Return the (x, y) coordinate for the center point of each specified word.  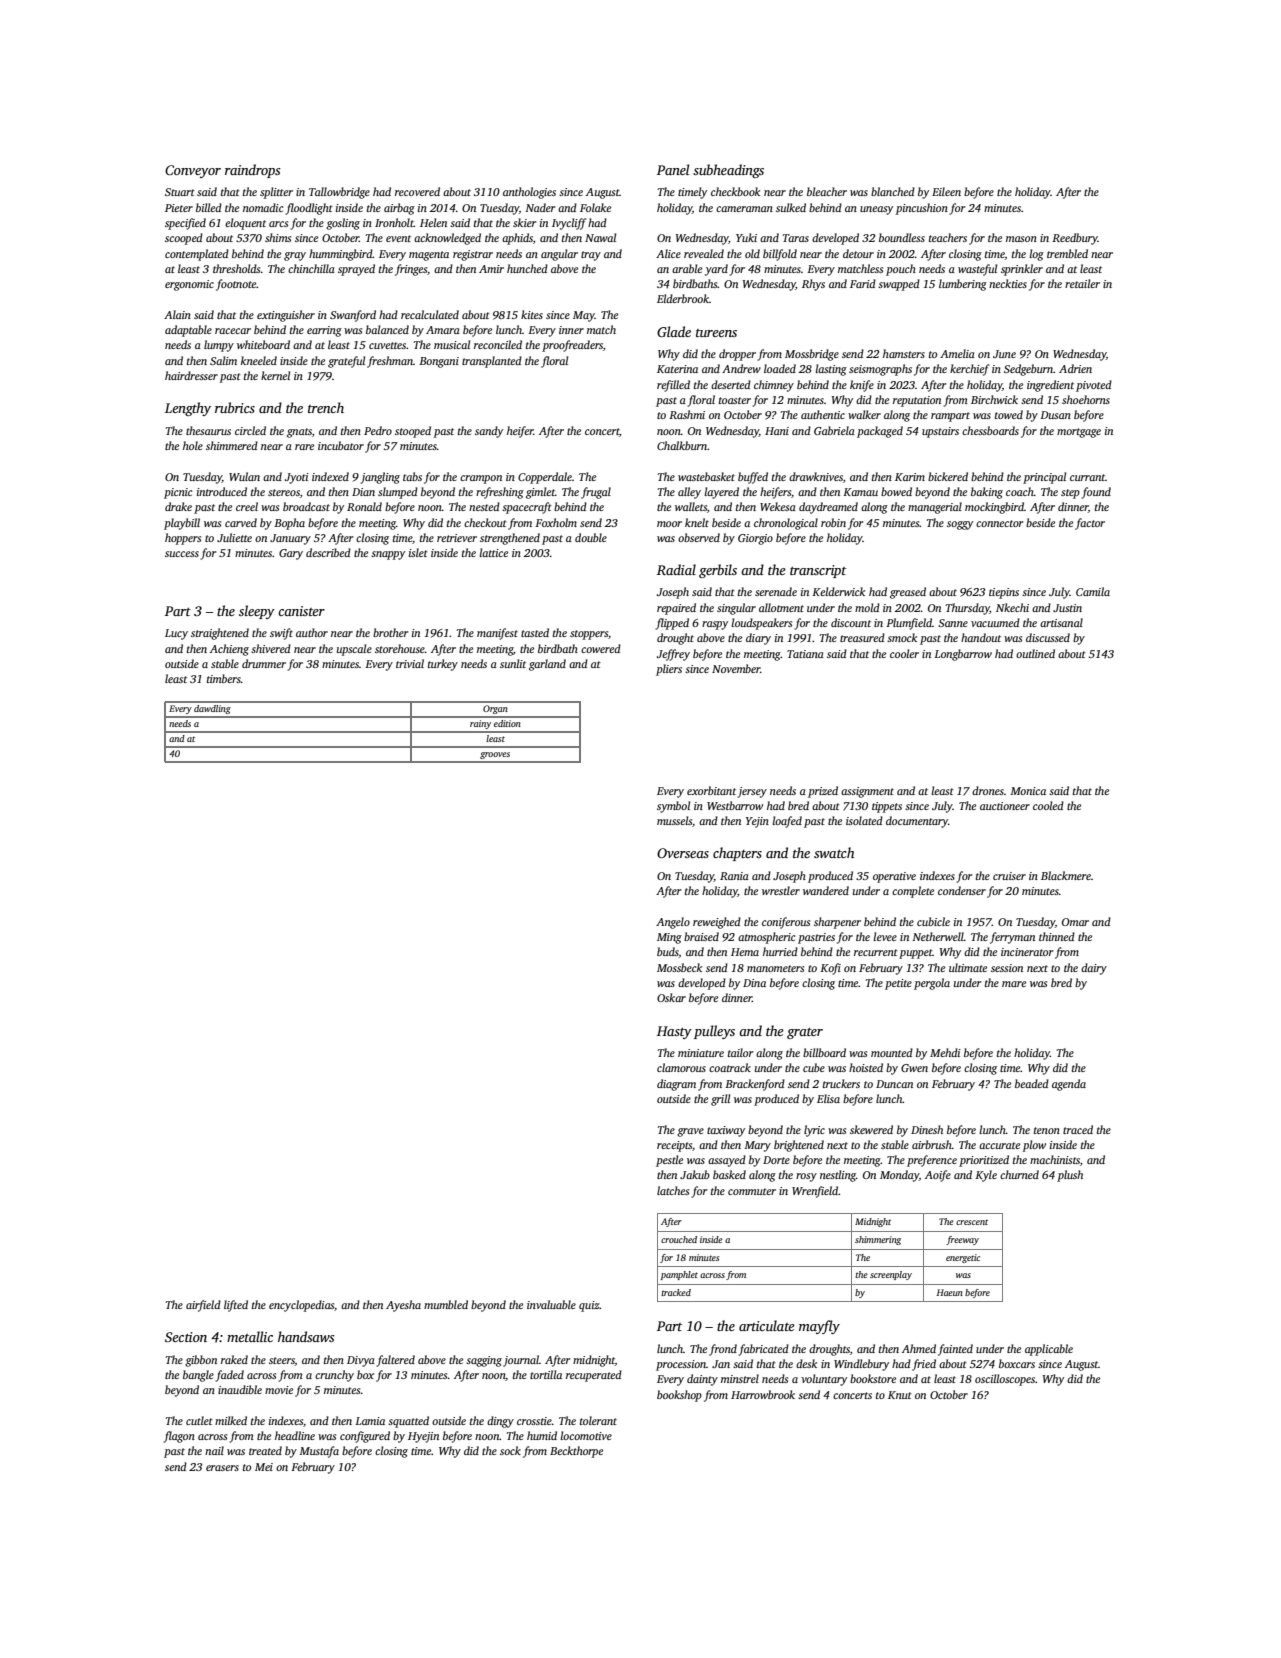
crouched (679, 1239)
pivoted (1094, 386)
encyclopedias (301, 1306)
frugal (596, 493)
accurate (999, 1145)
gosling (343, 224)
